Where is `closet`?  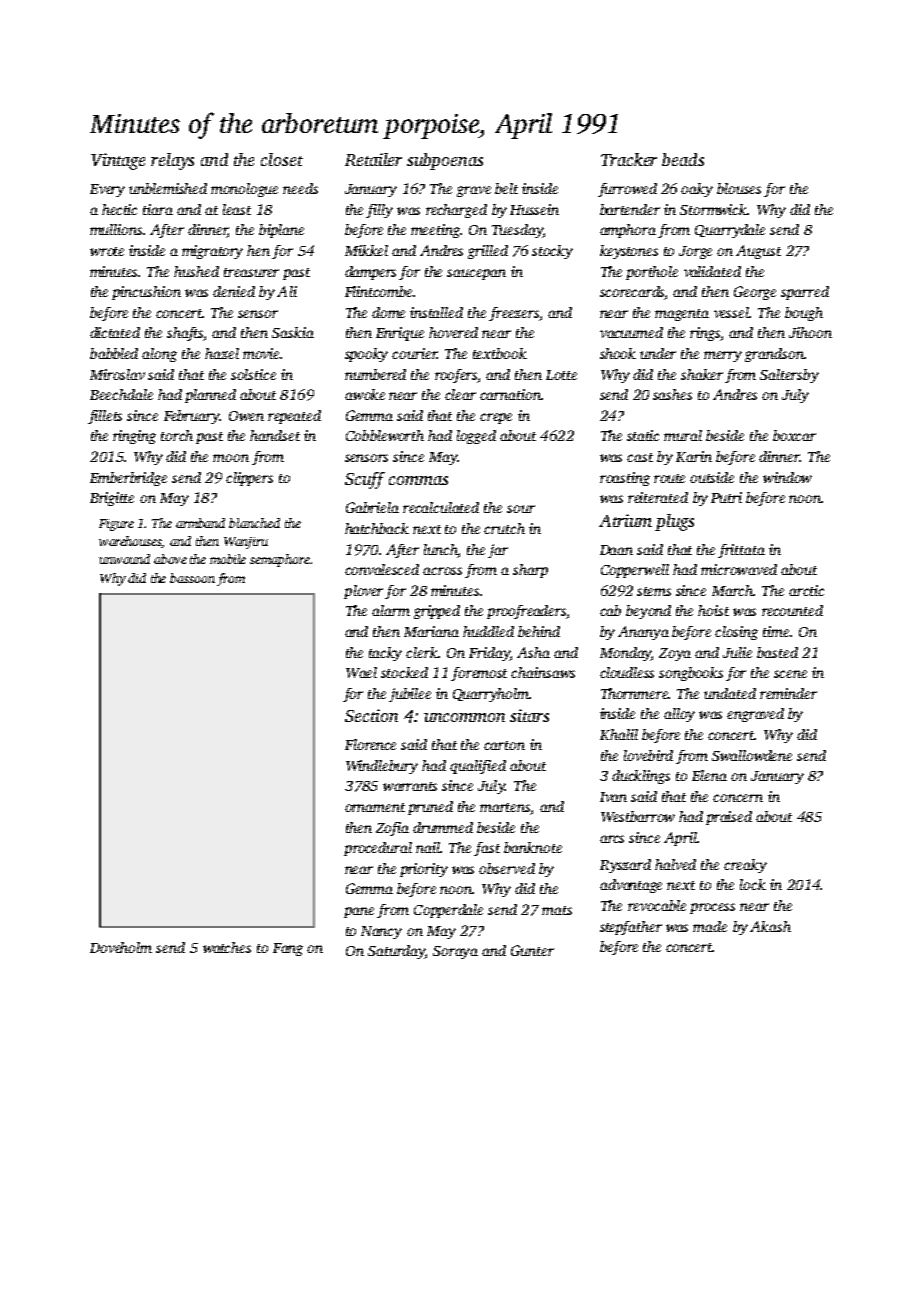
closet is located at coordinates (282, 159).
